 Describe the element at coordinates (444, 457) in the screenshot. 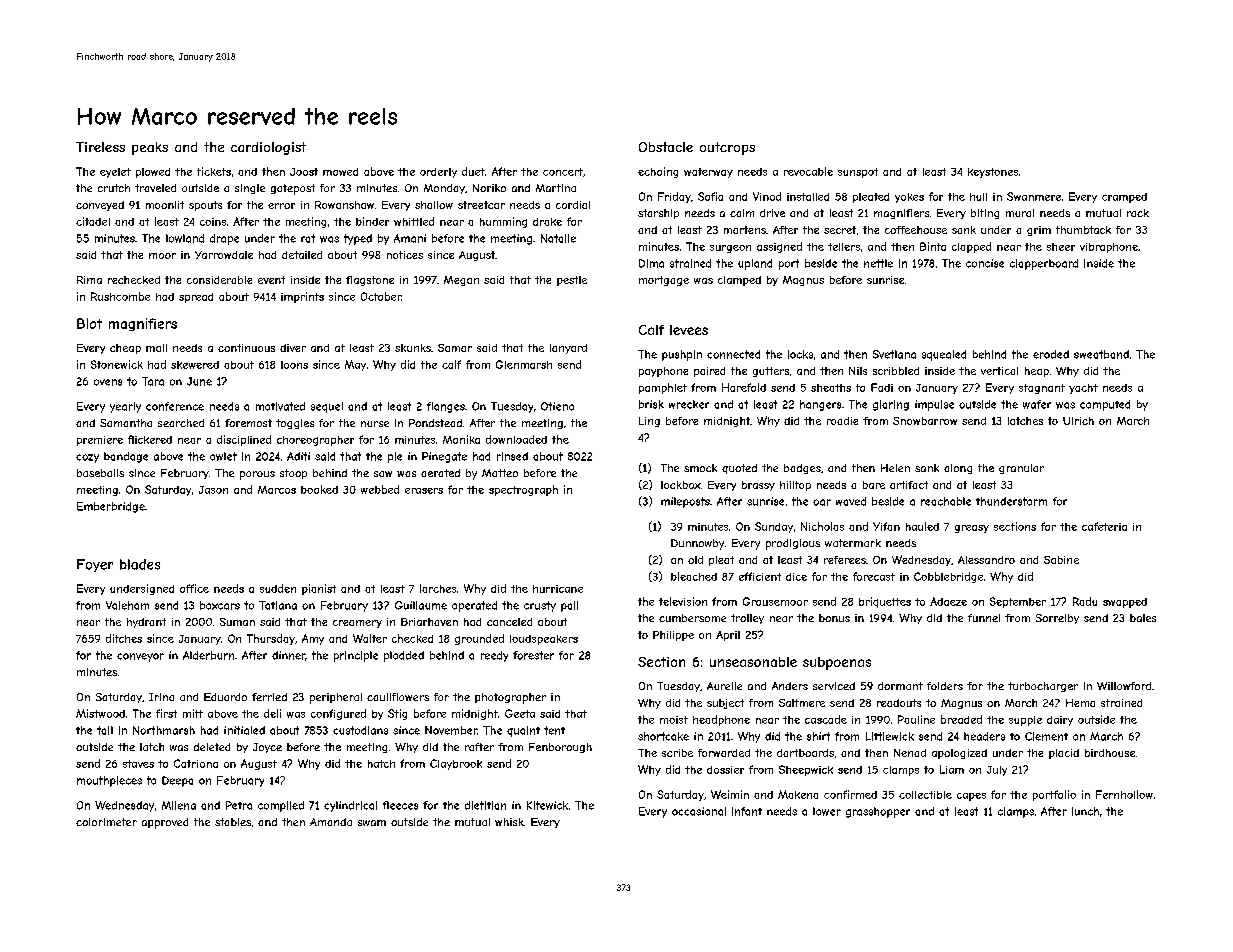

I see `Pinegate` at that location.
